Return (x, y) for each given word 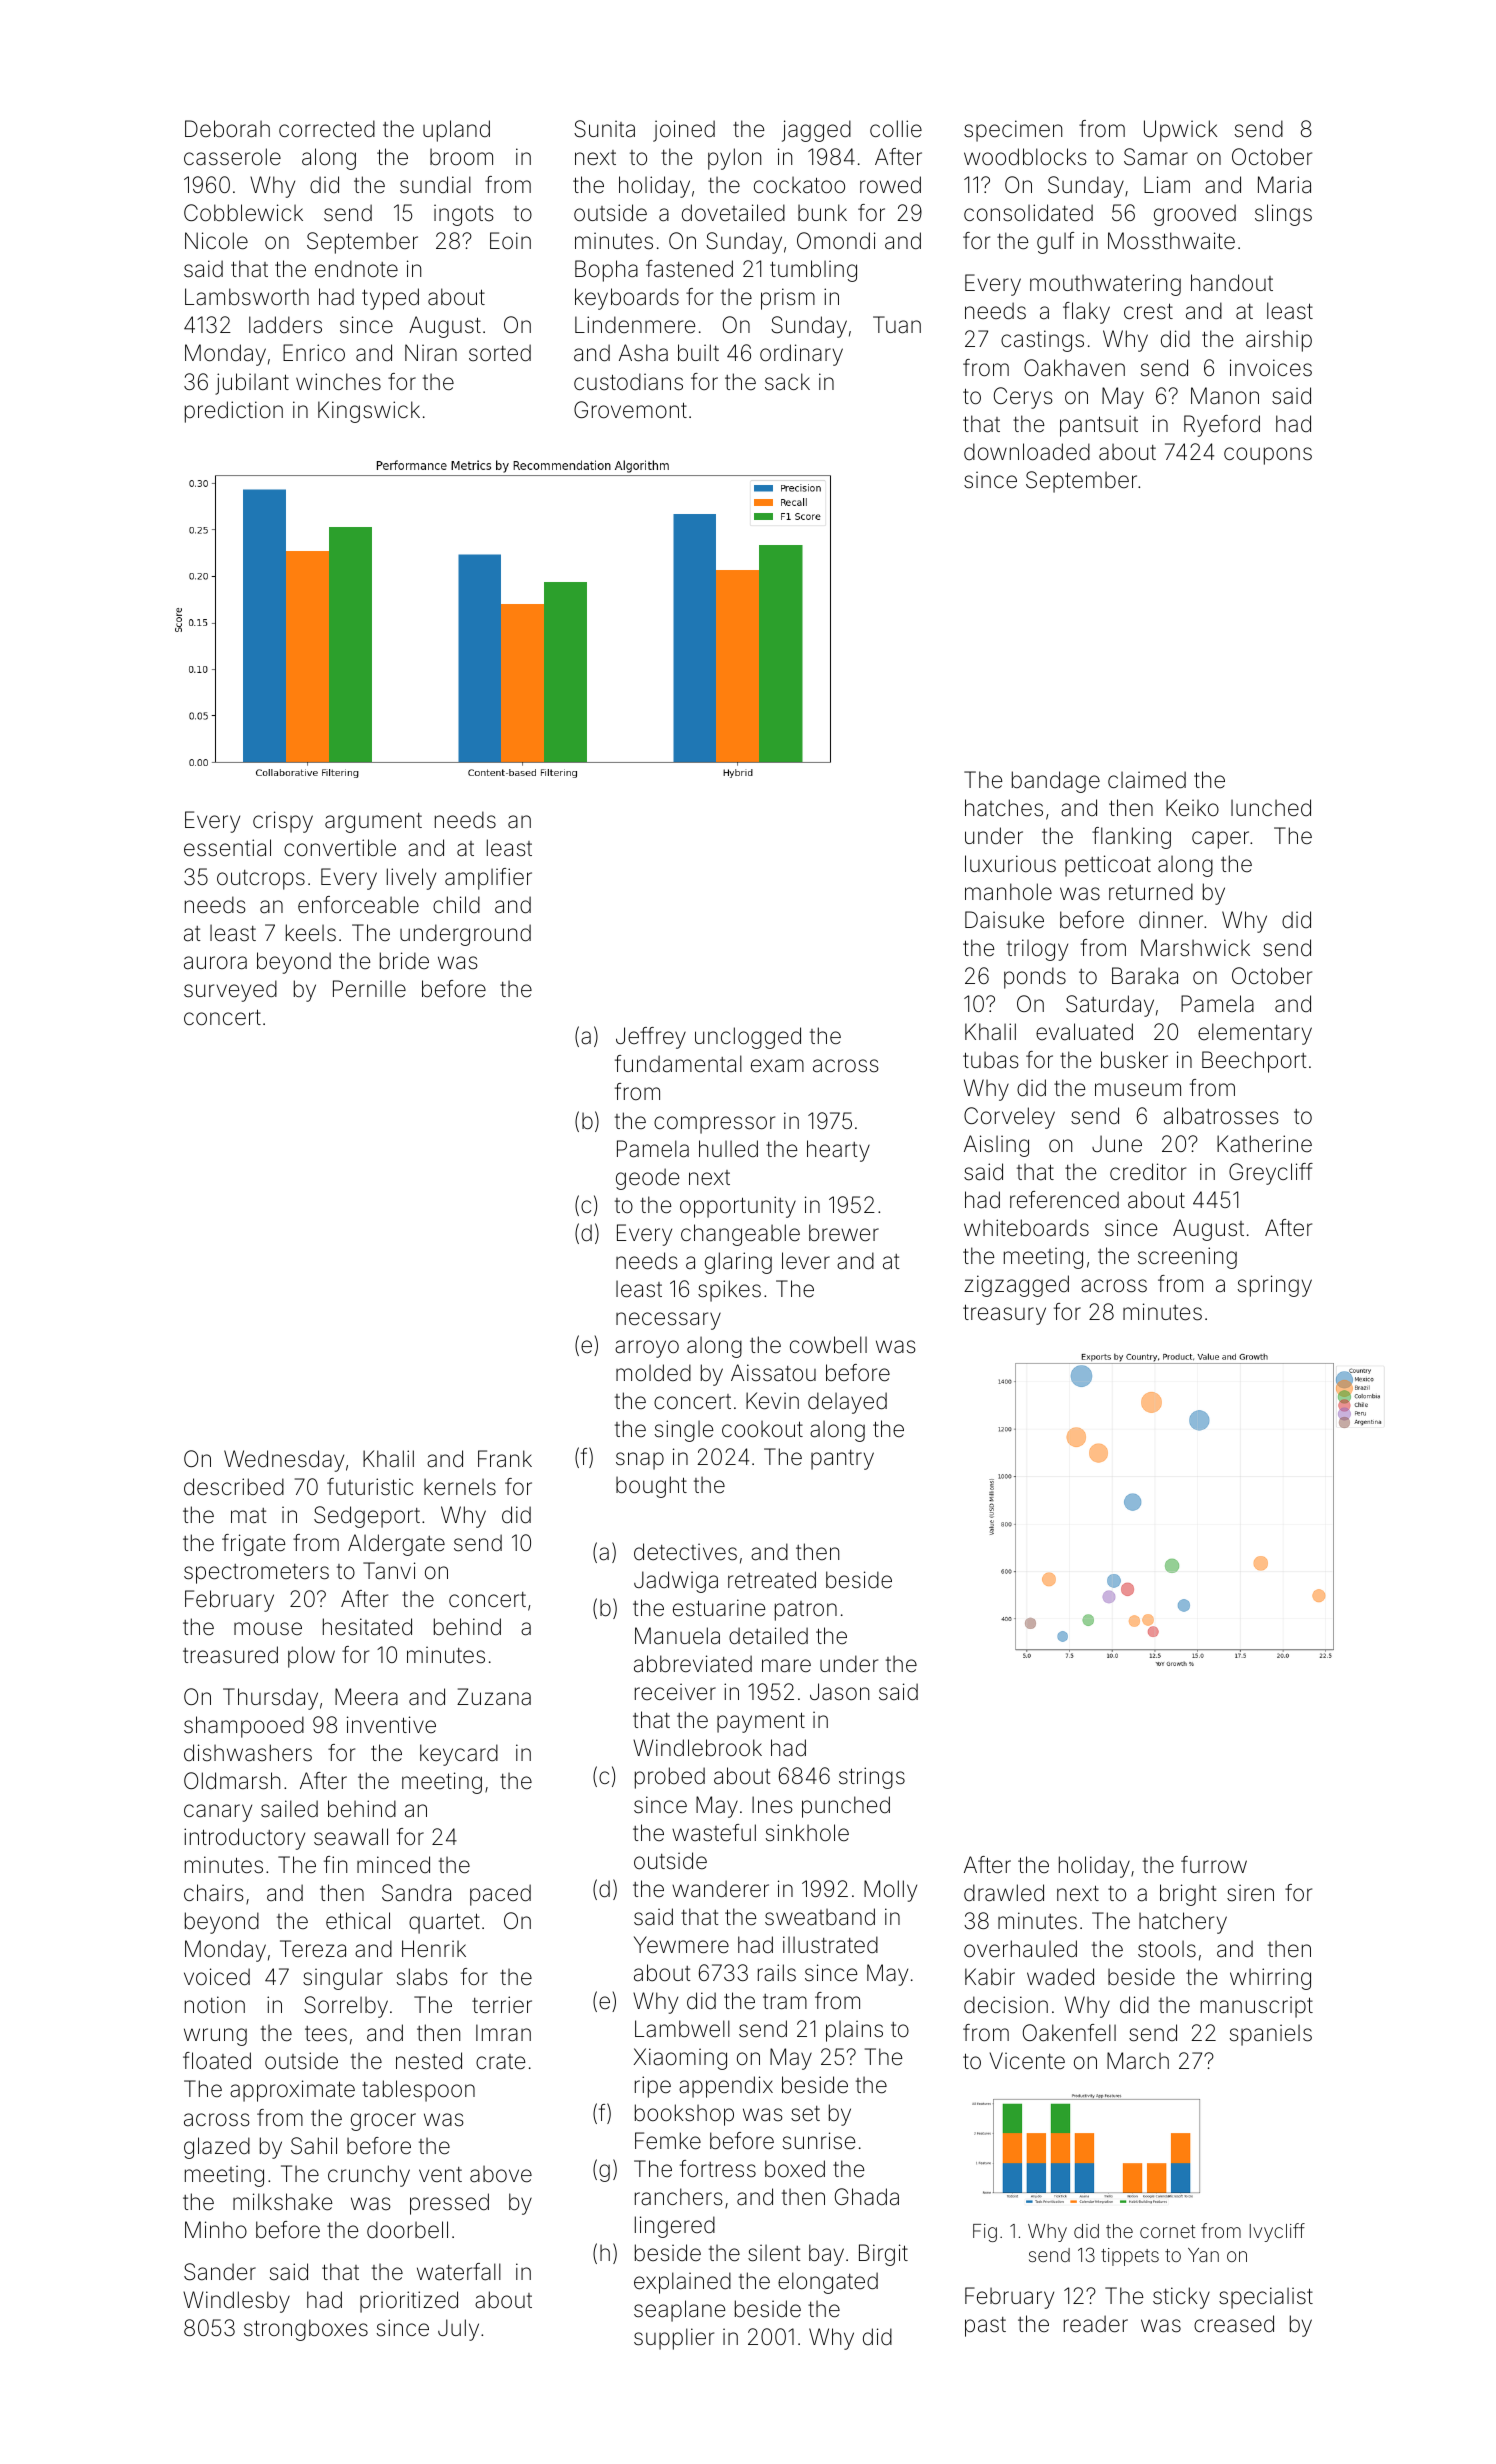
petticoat (1108, 866)
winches (338, 382)
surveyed (230, 991)
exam (777, 1066)
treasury (1004, 1314)
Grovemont (630, 410)
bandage (1056, 782)
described (234, 1487)
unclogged (748, 1038)
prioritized (409, 2302)
